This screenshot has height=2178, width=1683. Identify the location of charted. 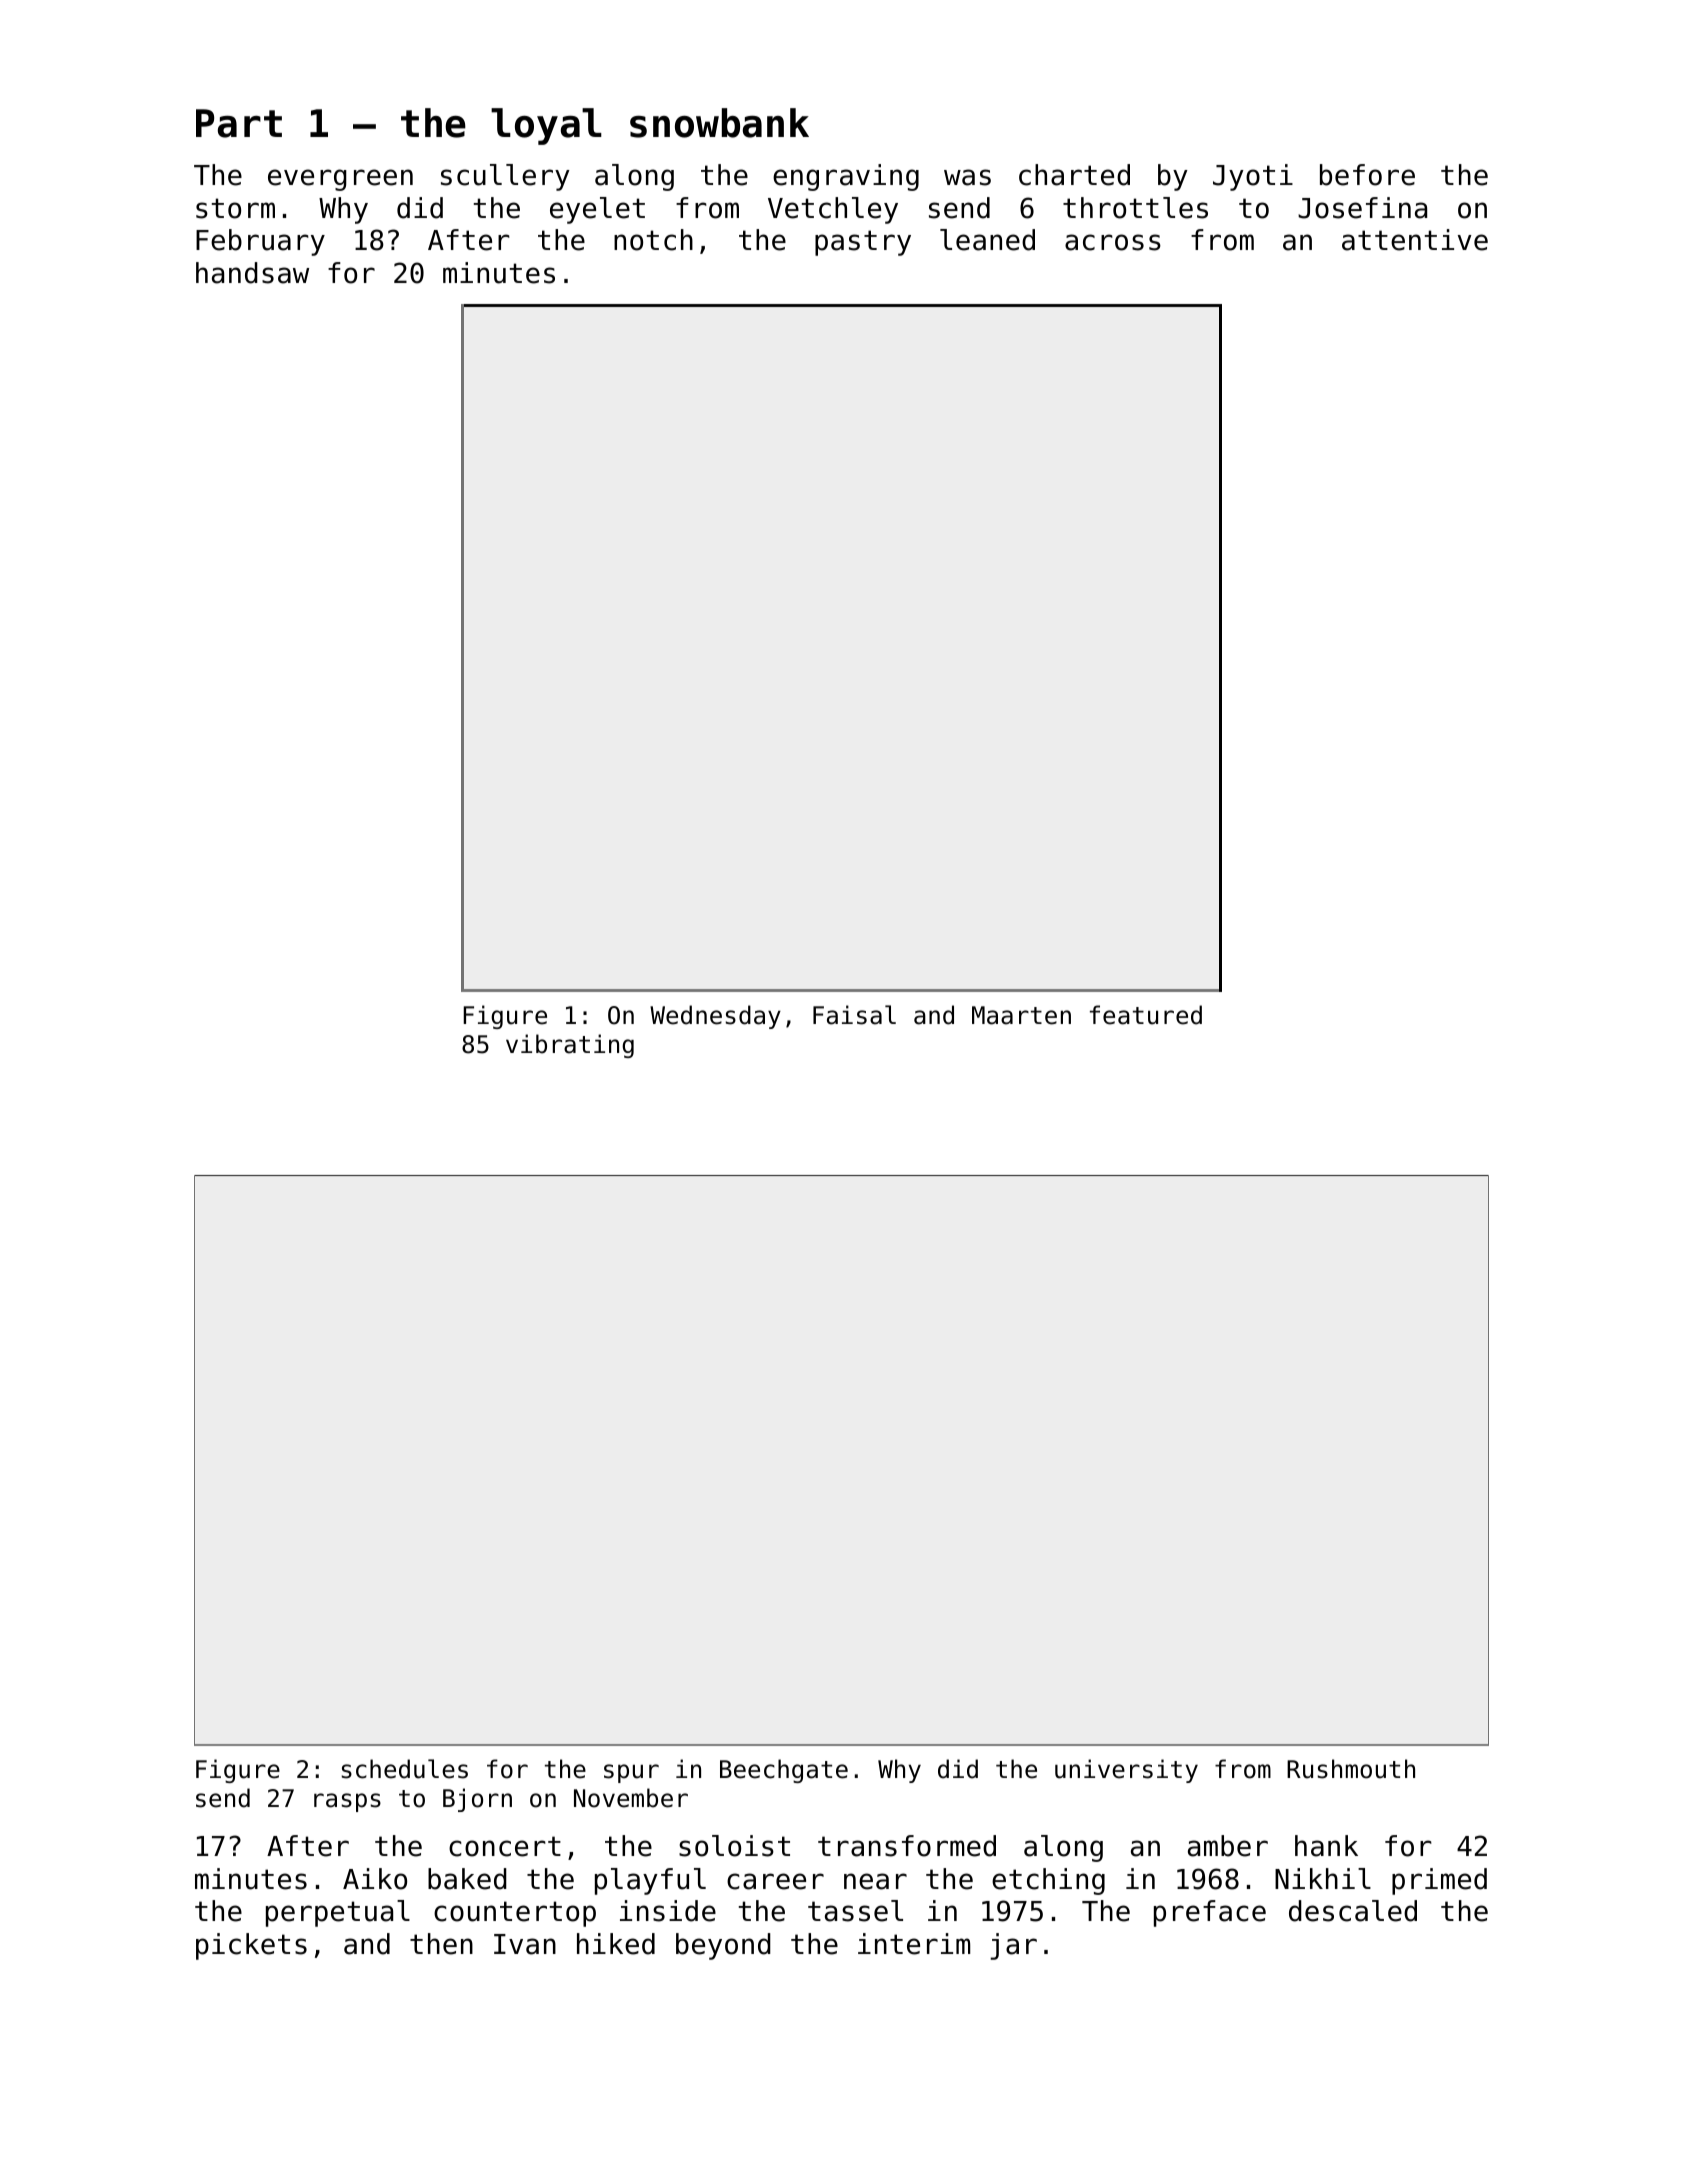
(1074, 175).
